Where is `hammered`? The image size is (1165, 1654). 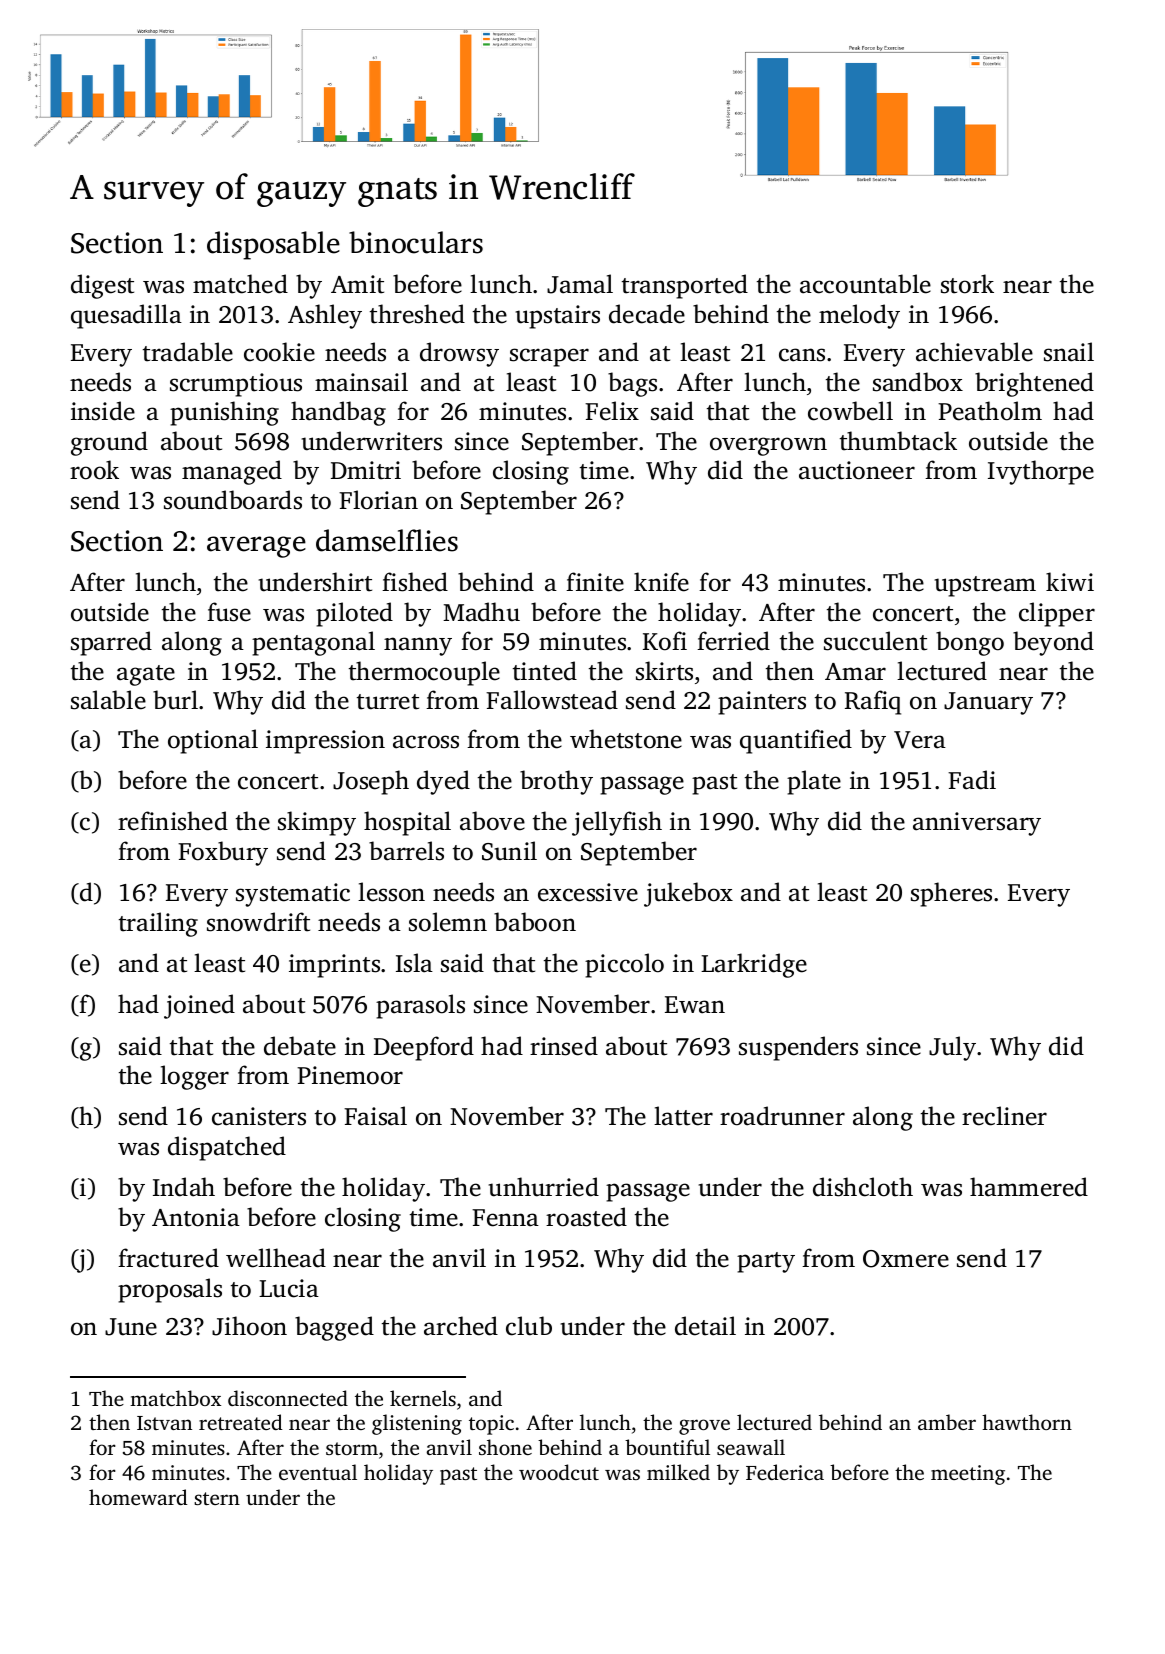 hammered is located at coordinates (1029, 1187).
